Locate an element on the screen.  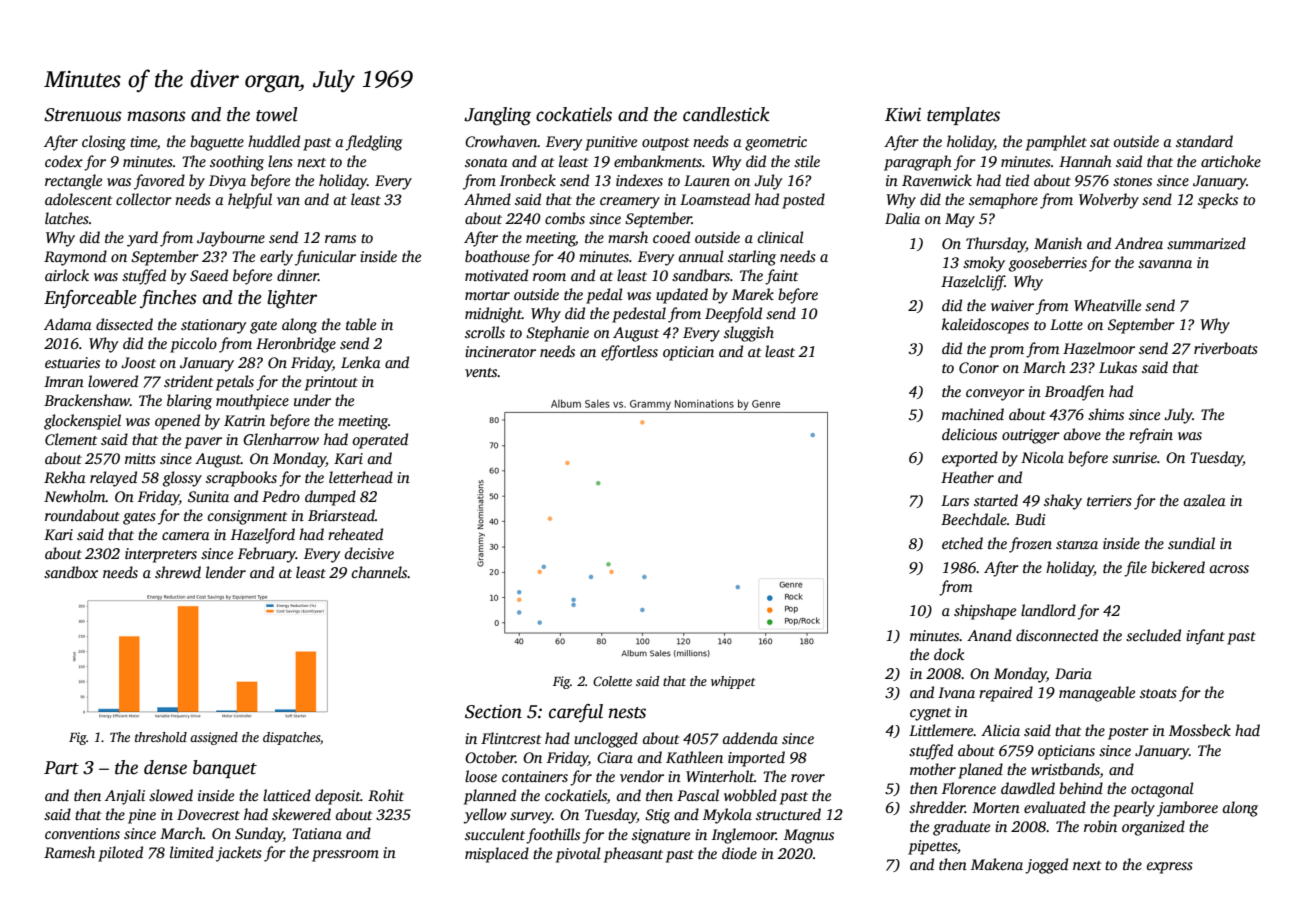
templates is located at coordinates (963, 116).
